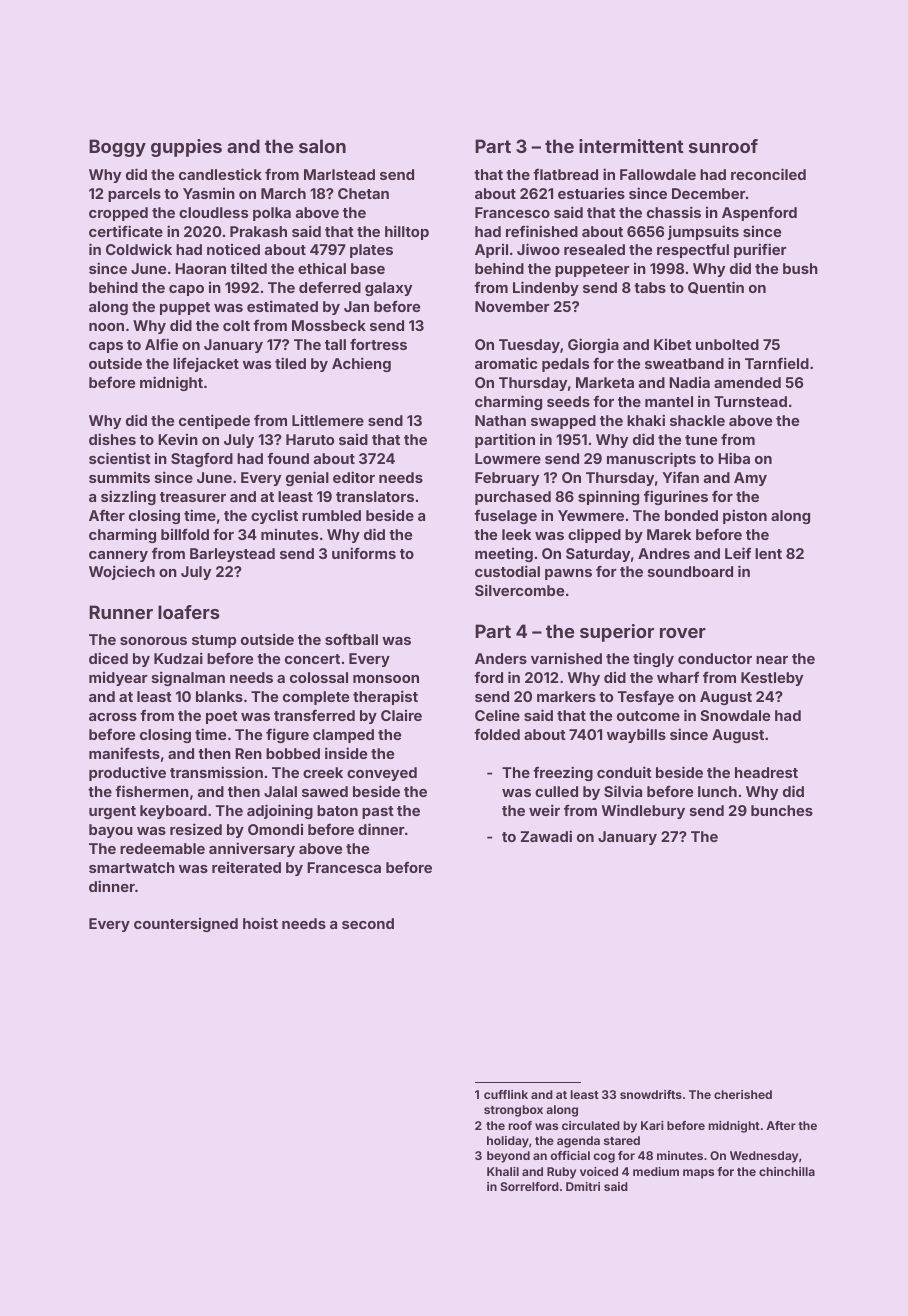 The width and height of the screenshot is (908, 1316). Describe the element at coordinates (118, 214) in the screenshot. I see `cropped` at that location.
